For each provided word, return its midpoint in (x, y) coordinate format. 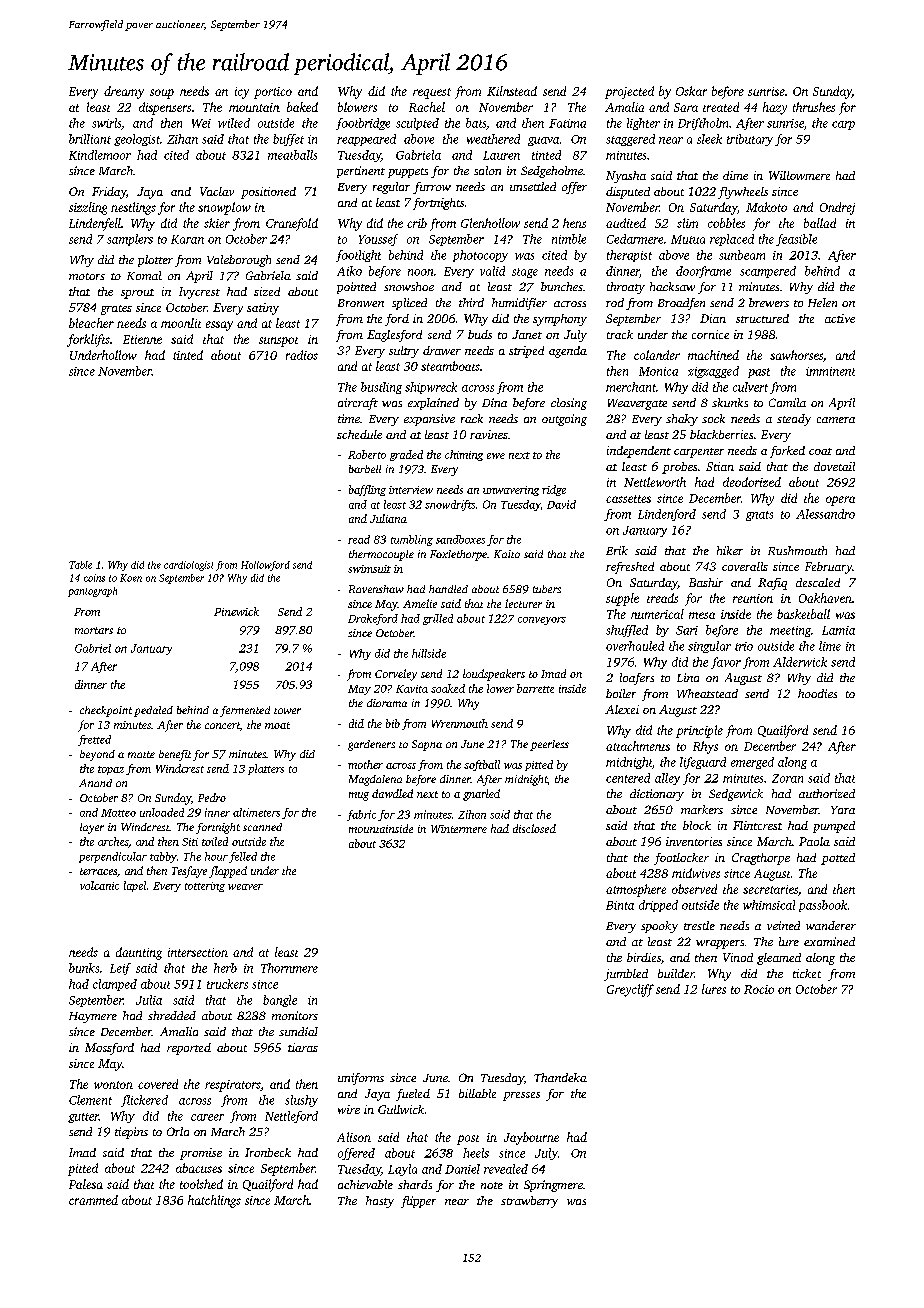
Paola (814, 841)
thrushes (814, 107)
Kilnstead (512, 91)
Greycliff (630, 990)
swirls (107, 124)
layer (92, 828)
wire (349, 1109)
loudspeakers (494, 675)
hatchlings (214, 1201)
